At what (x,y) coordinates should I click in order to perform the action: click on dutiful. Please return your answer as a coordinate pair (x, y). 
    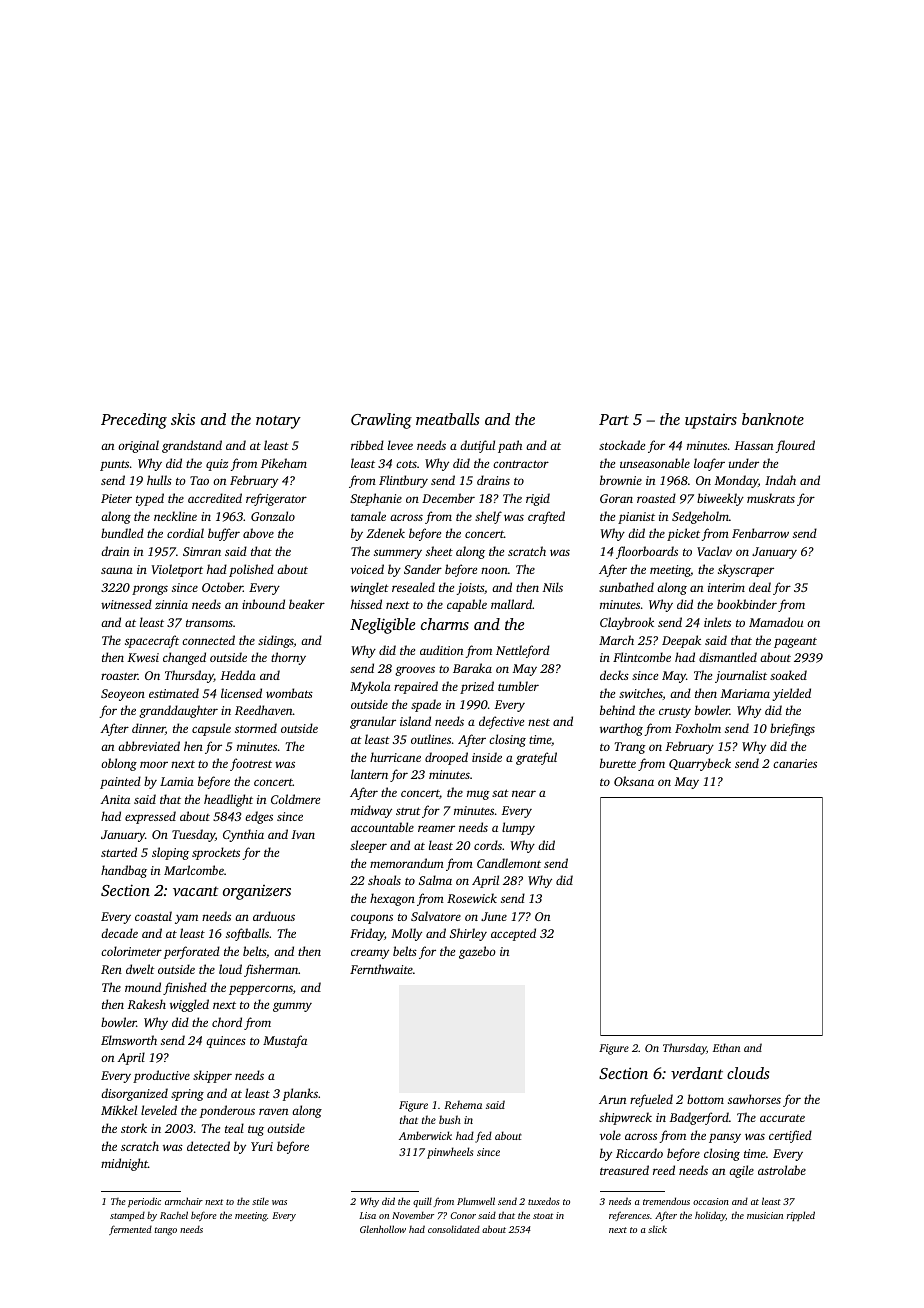
    Looking at the image, I should click on (477, 446).
